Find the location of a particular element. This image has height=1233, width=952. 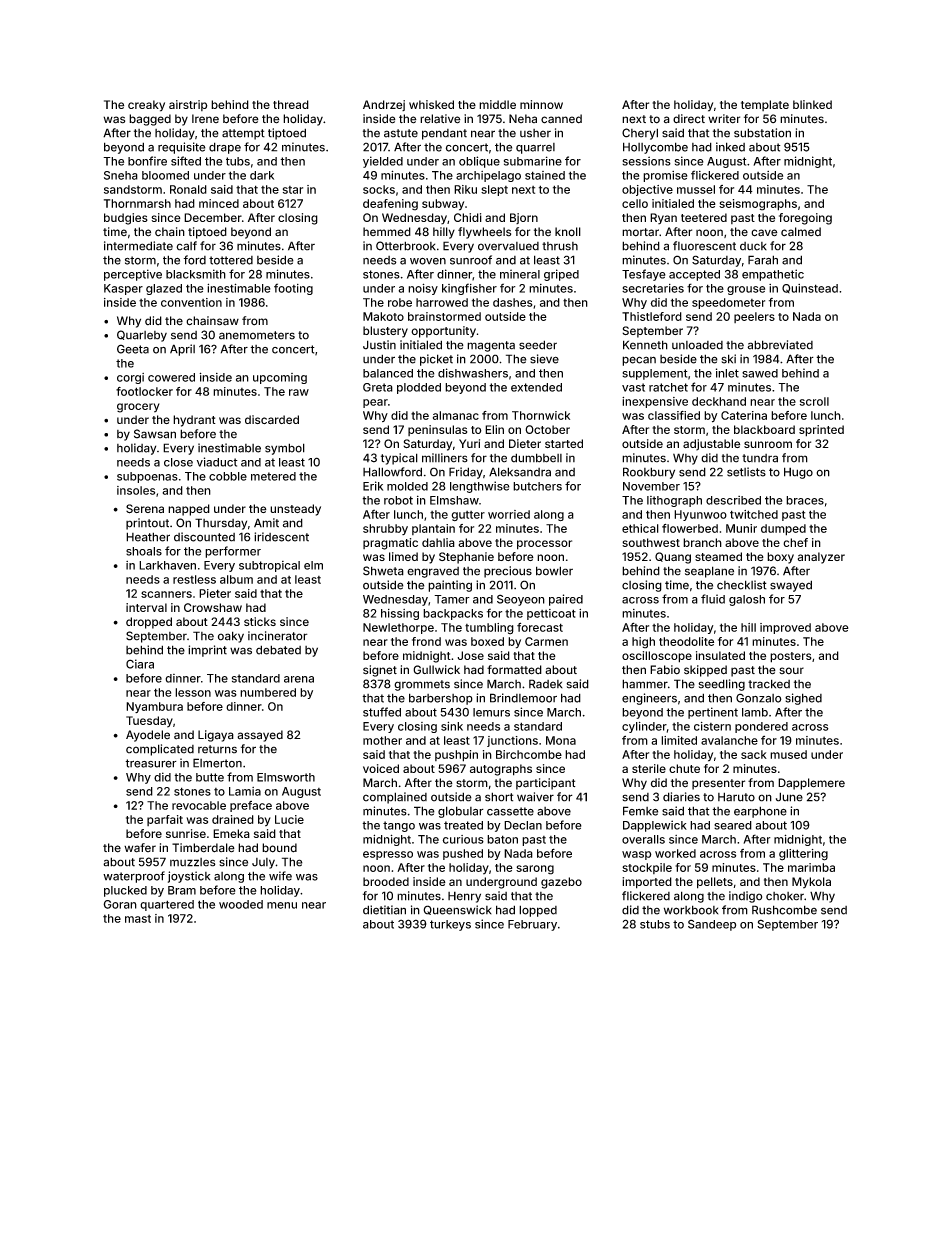

Sandeep is located at coordinates (712, 925).
